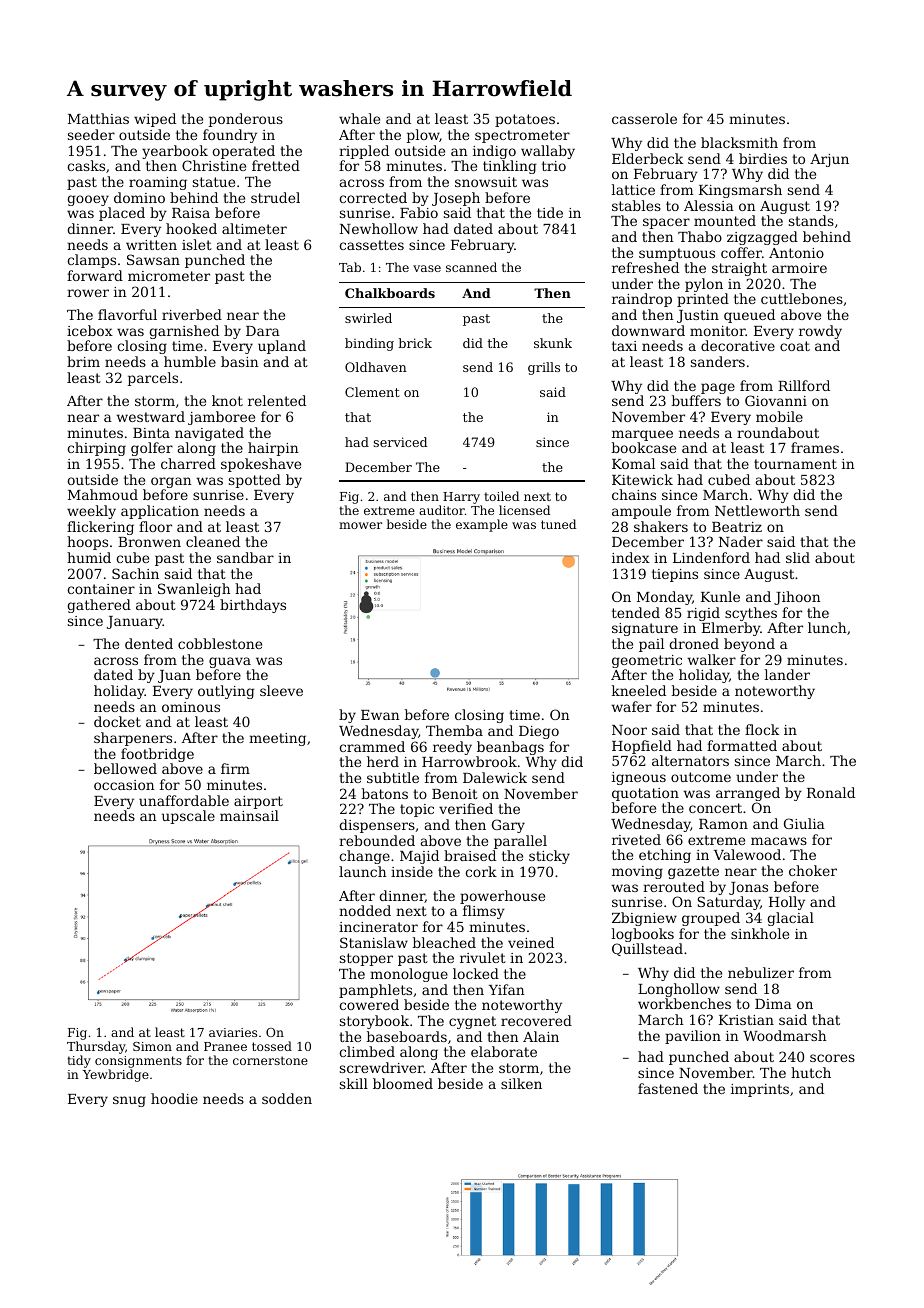 Image resolution: width=924 pixels, height=1308 pixels. What do you see at coordinates (287, 1098) in the screenshot?
I see `sodden` at bounding box center [287, 1098].
